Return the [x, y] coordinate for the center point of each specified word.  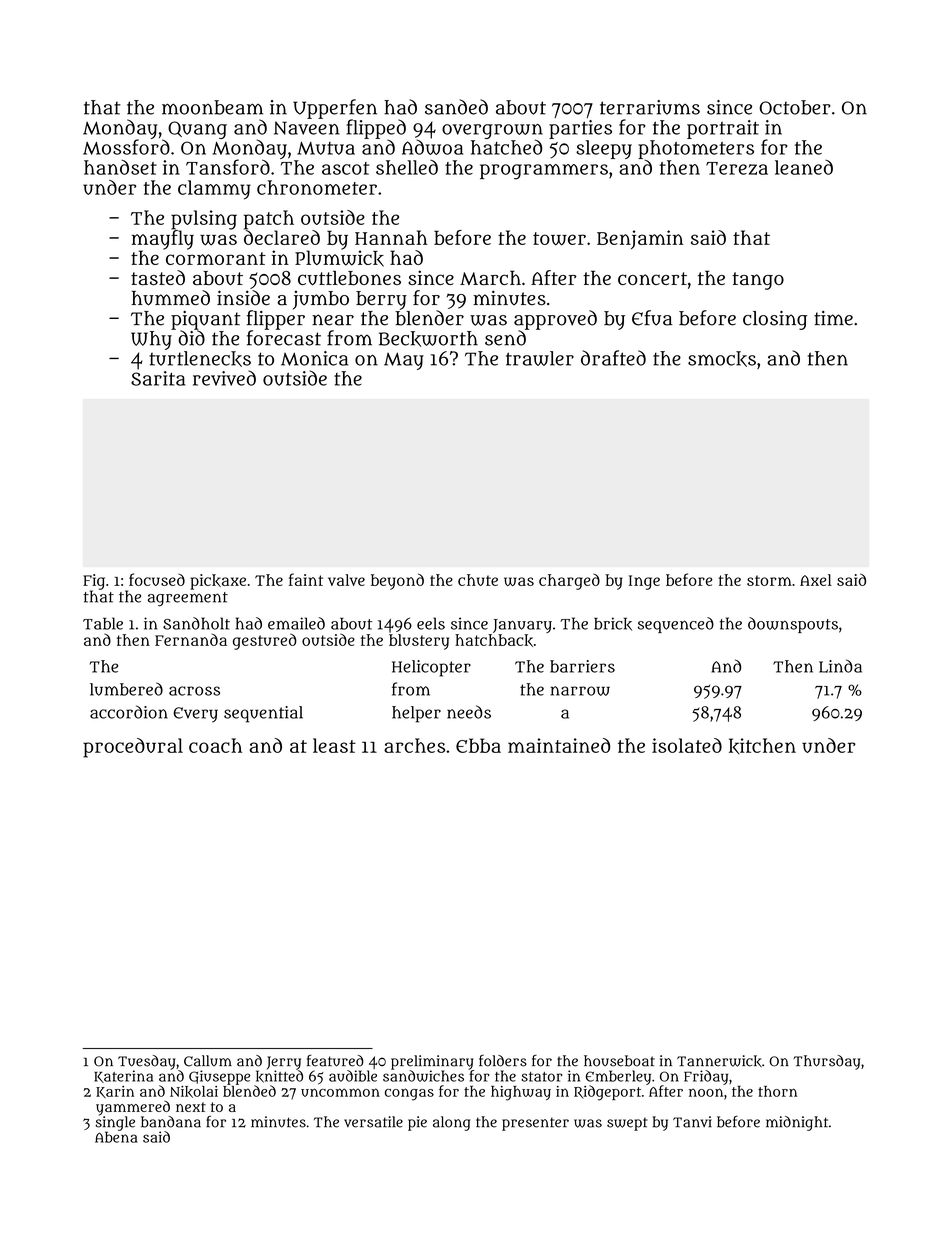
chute [478, 580]
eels [431, 623]
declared [282, 237]
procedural [133, 748]
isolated [687, 745]
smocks [722, 359]
